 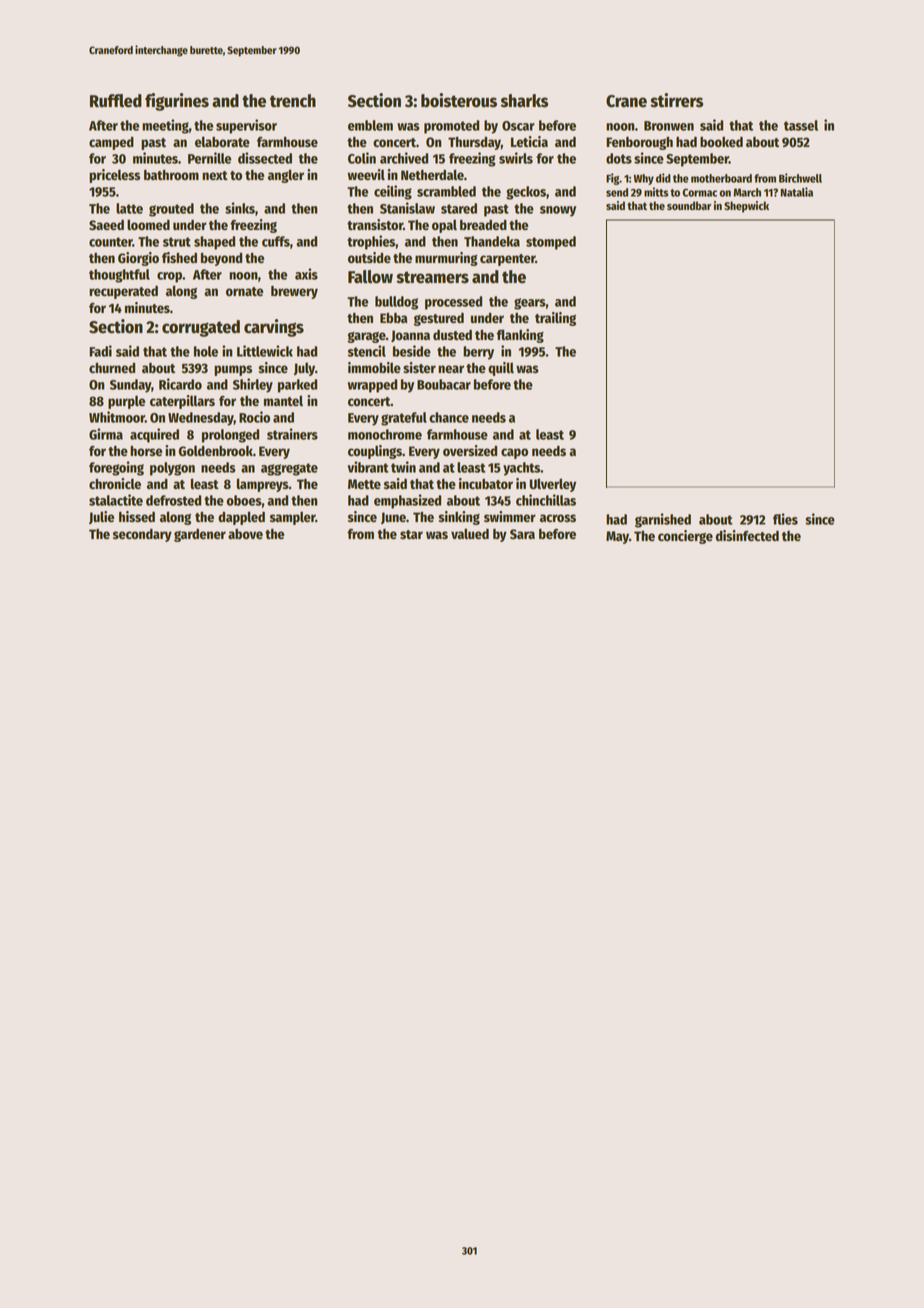 I want to click on stomped, so click(x=551, y=243).
